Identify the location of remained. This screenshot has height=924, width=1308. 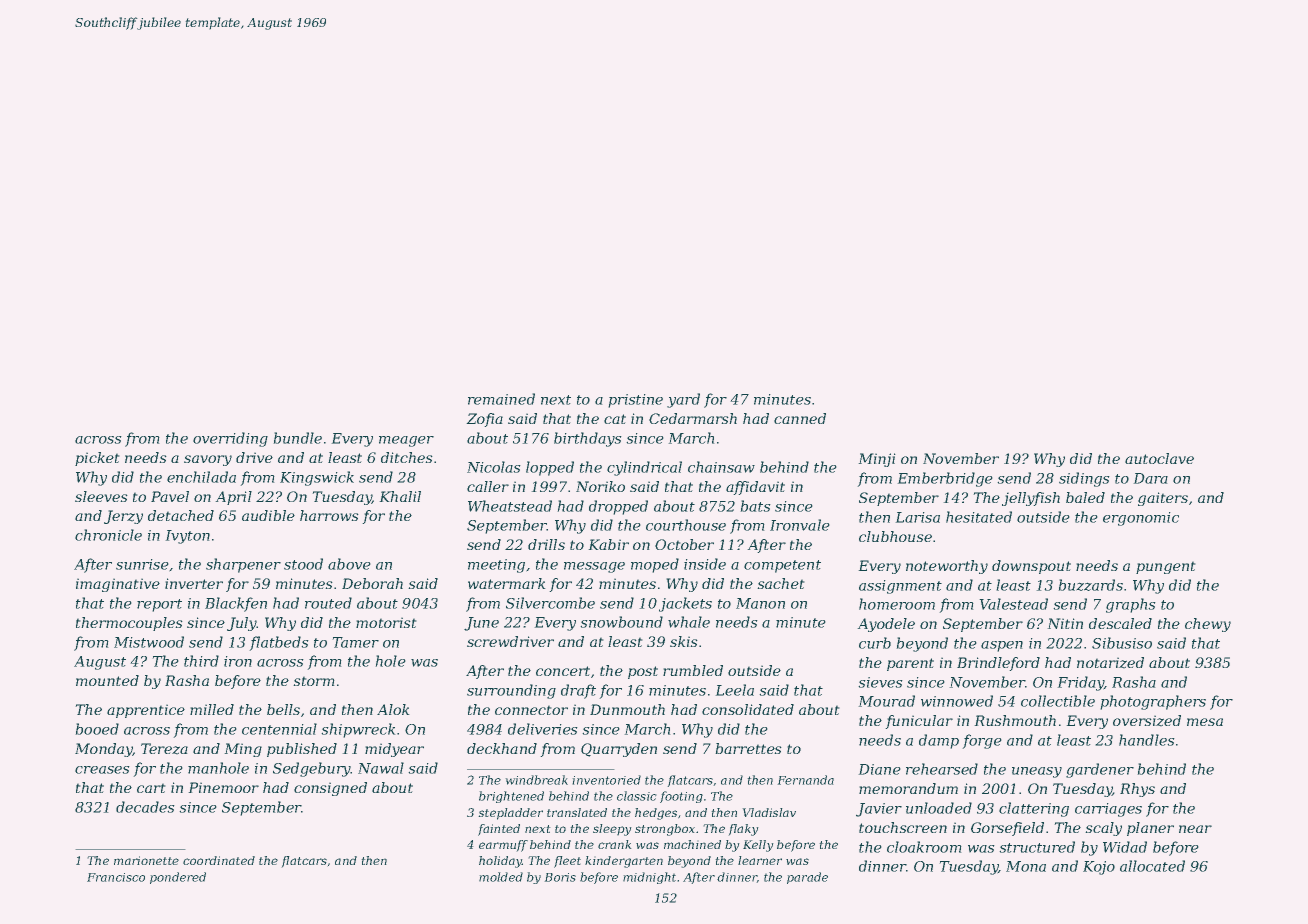
(501, 399).
